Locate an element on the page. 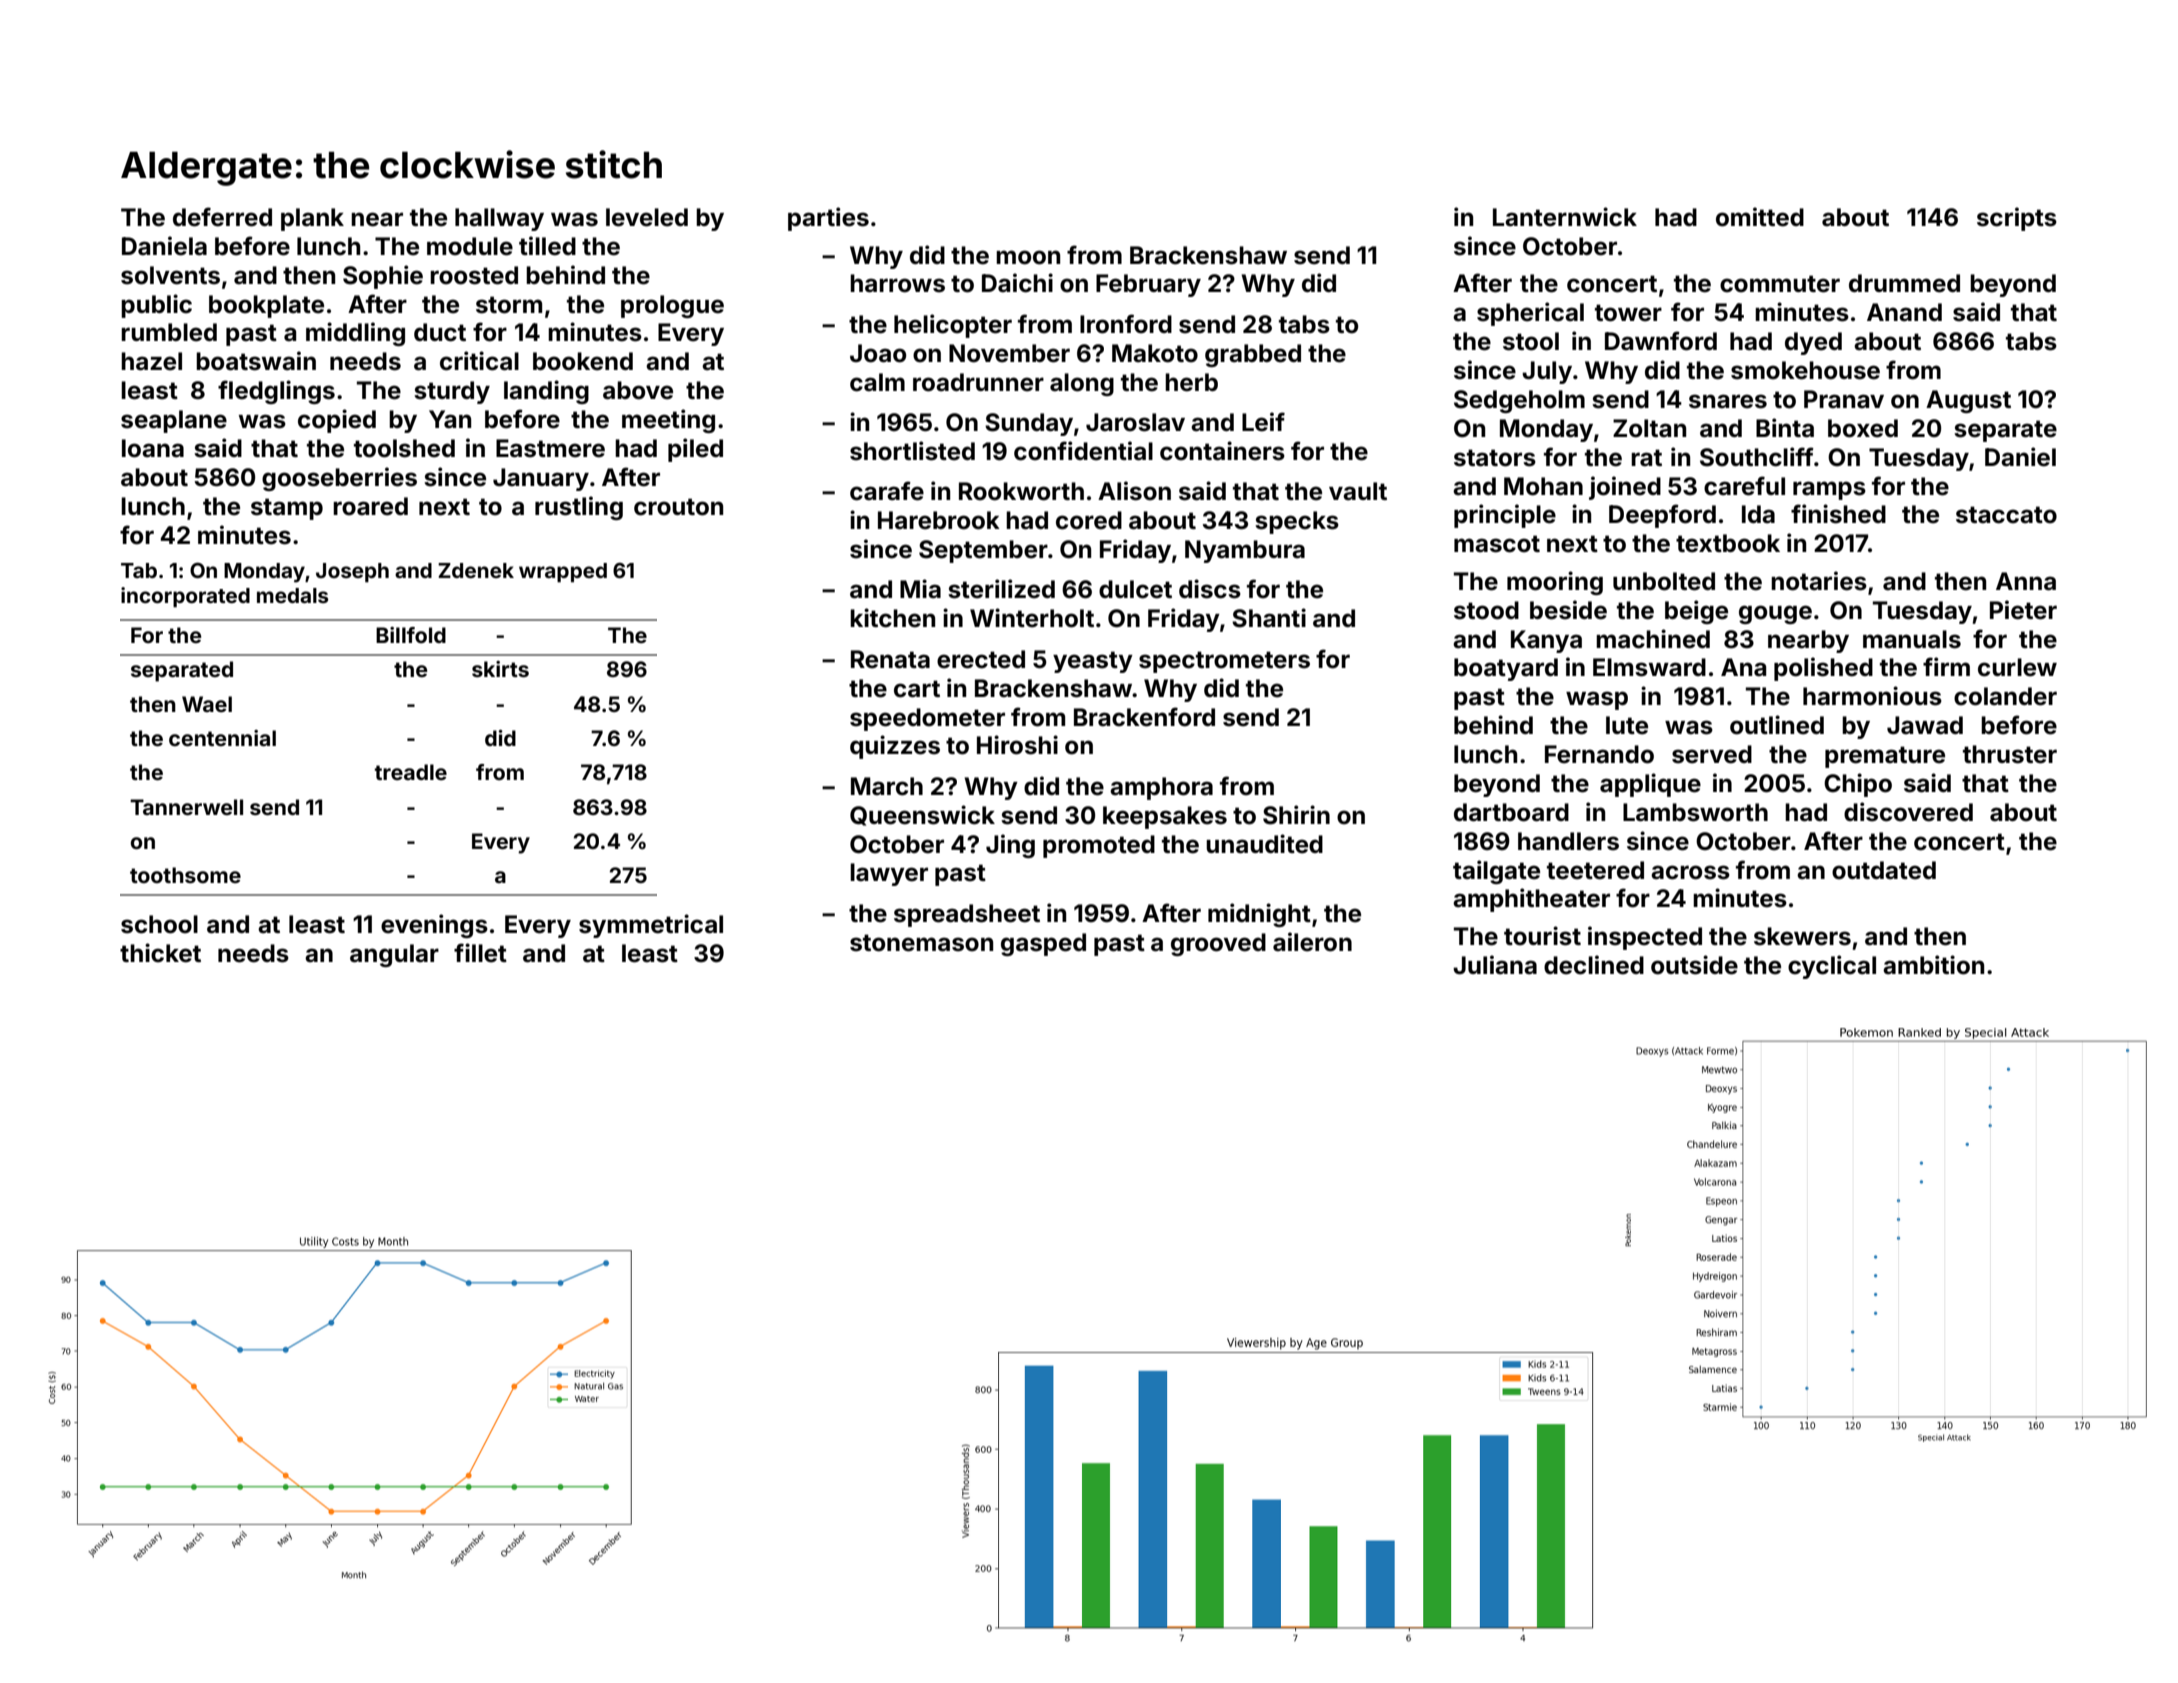 This document has height=1683, width=2178. Juliana is located at coordinates (1495, 965).
